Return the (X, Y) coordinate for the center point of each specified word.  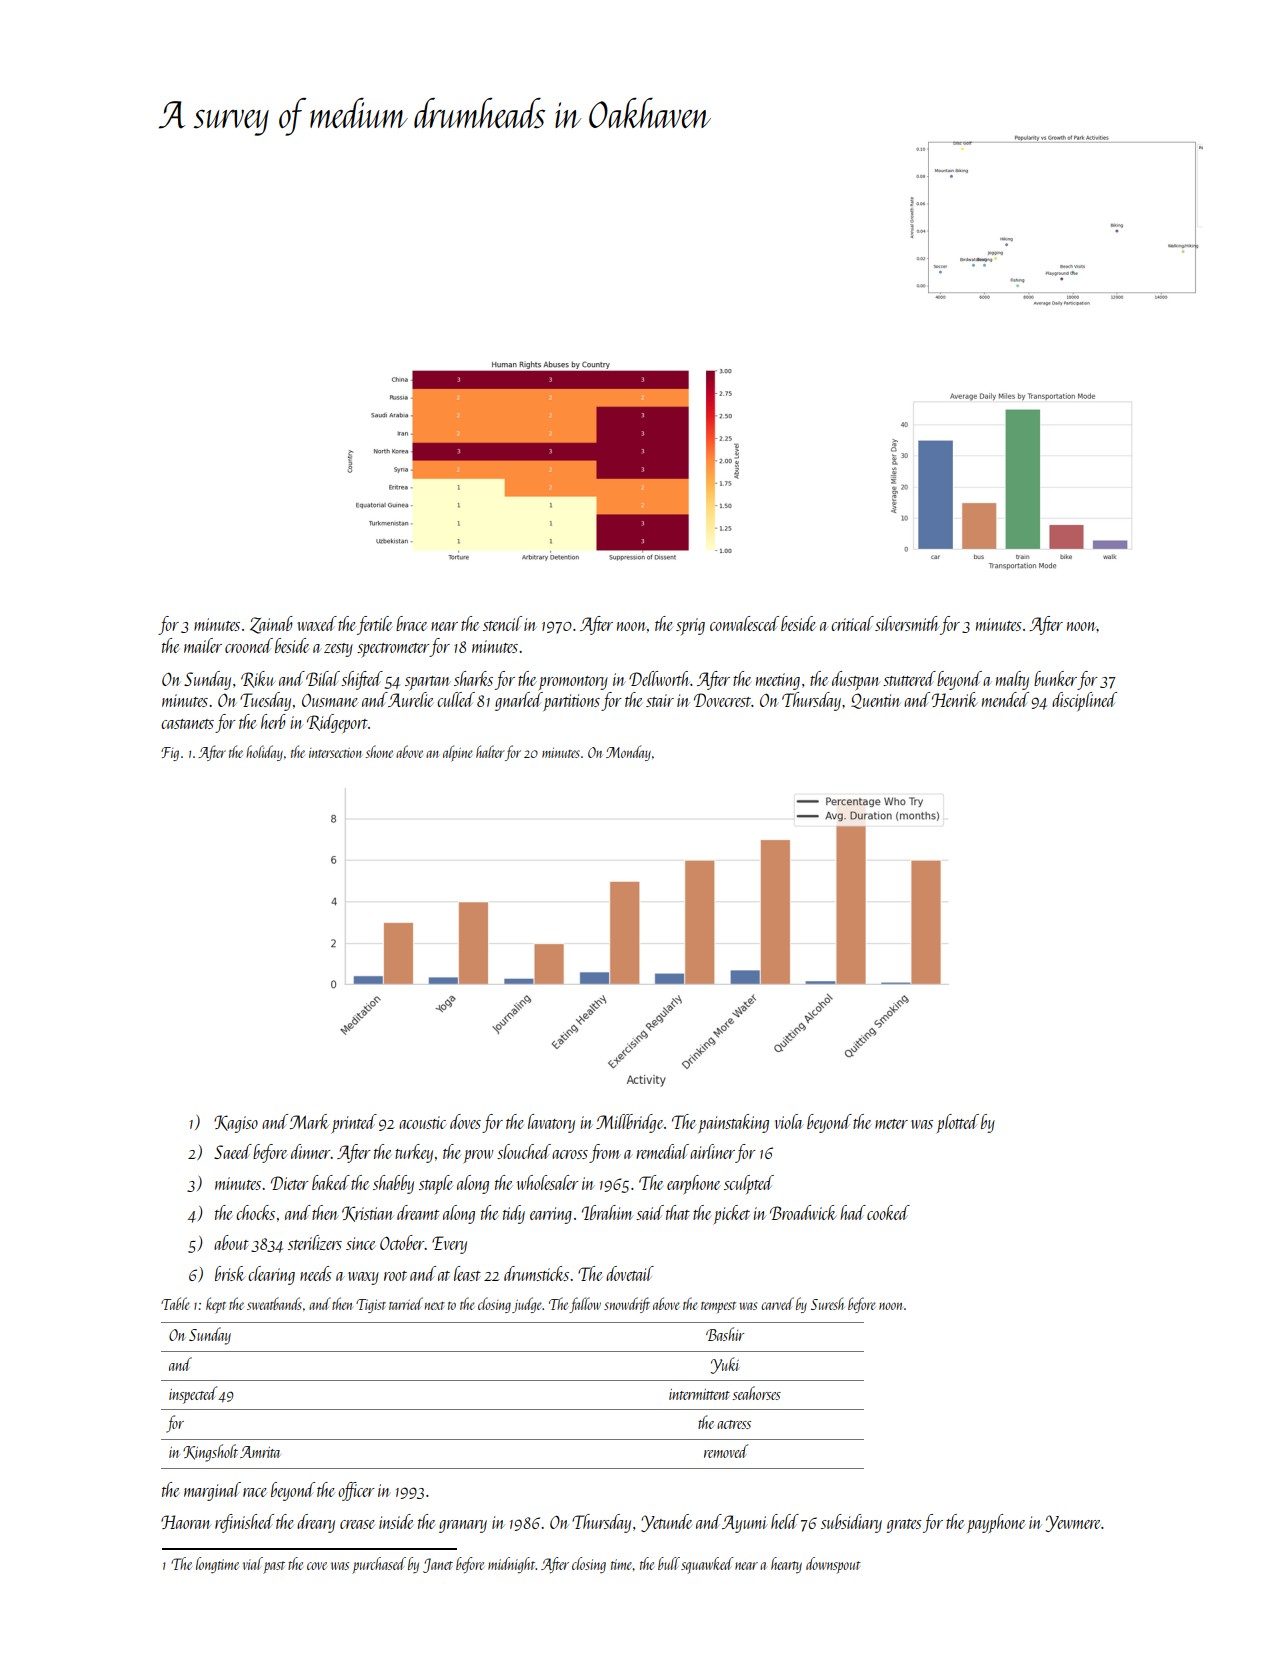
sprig (690, 626)
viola (789, 1121)
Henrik (955, 699)
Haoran (186, 1522)
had (853, 1212)
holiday (264, 753)
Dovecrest (722, 700)
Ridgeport (337, 723)
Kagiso (236, 1124)
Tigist (371, 1306)
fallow (585, 1305)
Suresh (827, 1303)
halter (490, 751)
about (231, 1242)
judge (527, 1305)
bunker (1055, 678)
